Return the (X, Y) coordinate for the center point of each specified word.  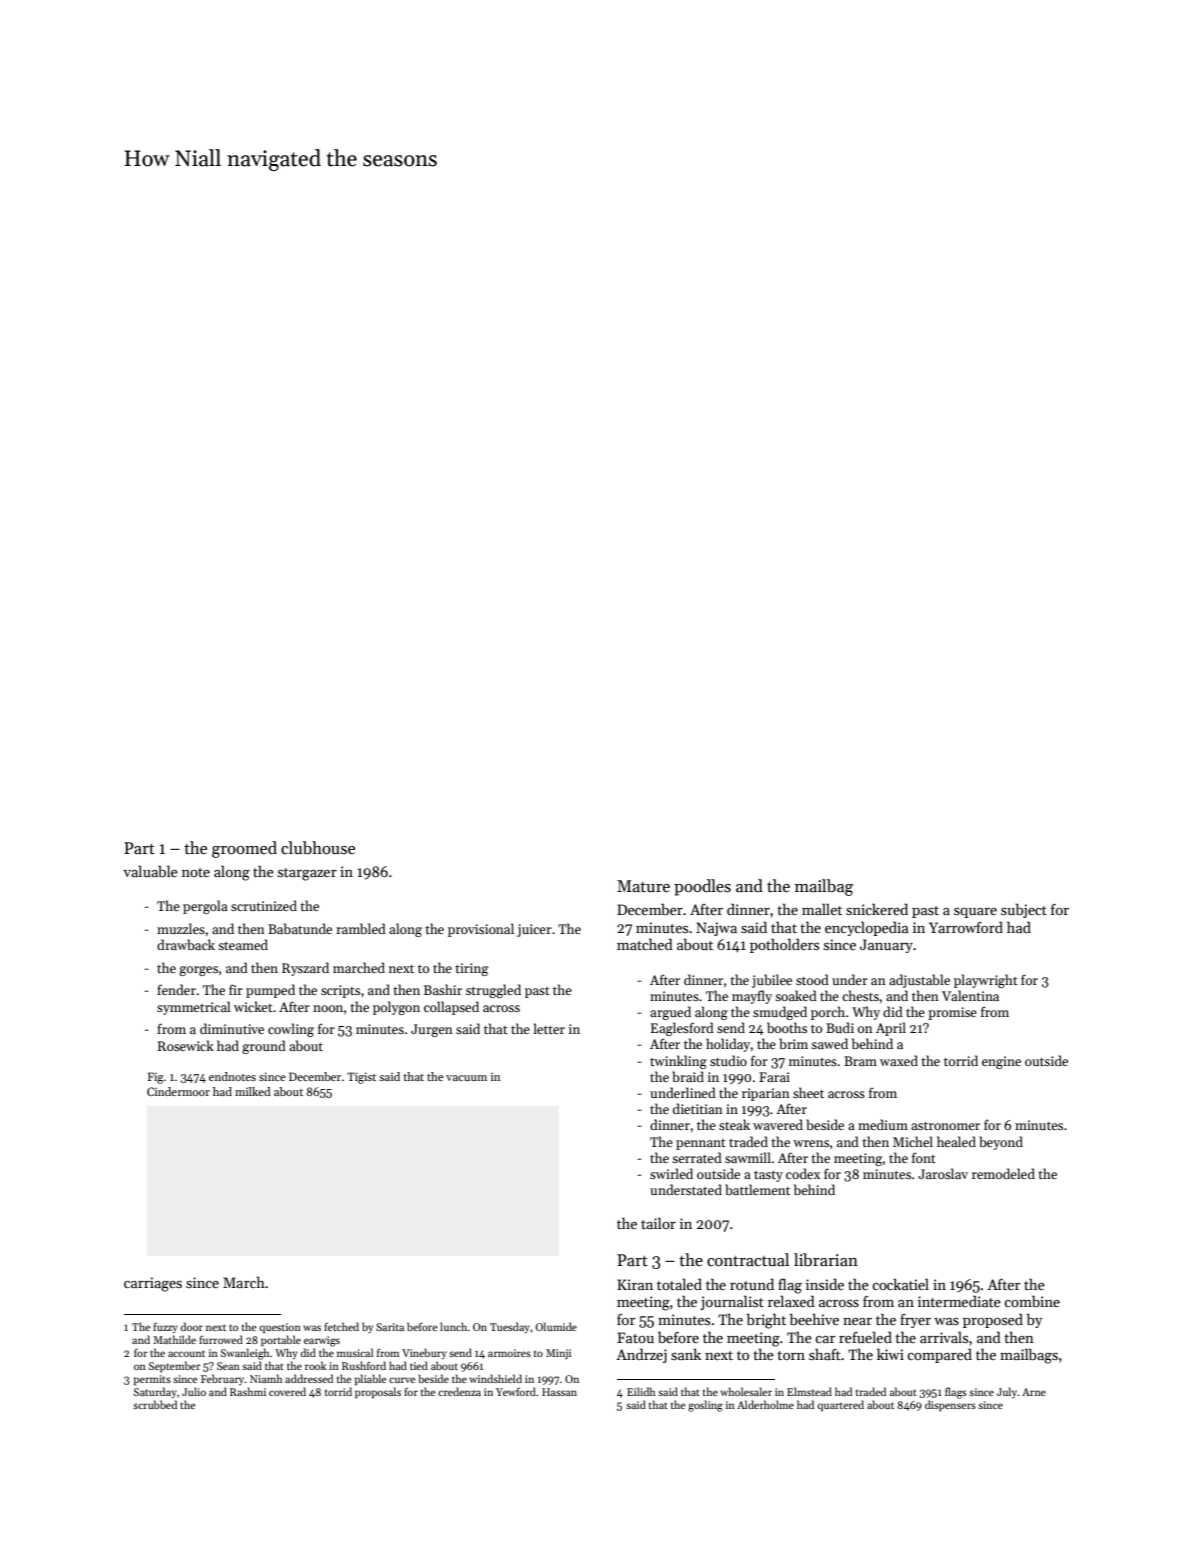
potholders (784, 945)
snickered (877, 909)
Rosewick (186, 1045)
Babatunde (300, 928)
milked (253, 1091)
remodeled (1003, 1173)
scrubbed (155, 1404)
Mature (643, 886)
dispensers (950, 1405)
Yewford (516, 1391)
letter (549, 1028)
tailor (658, 1223)
